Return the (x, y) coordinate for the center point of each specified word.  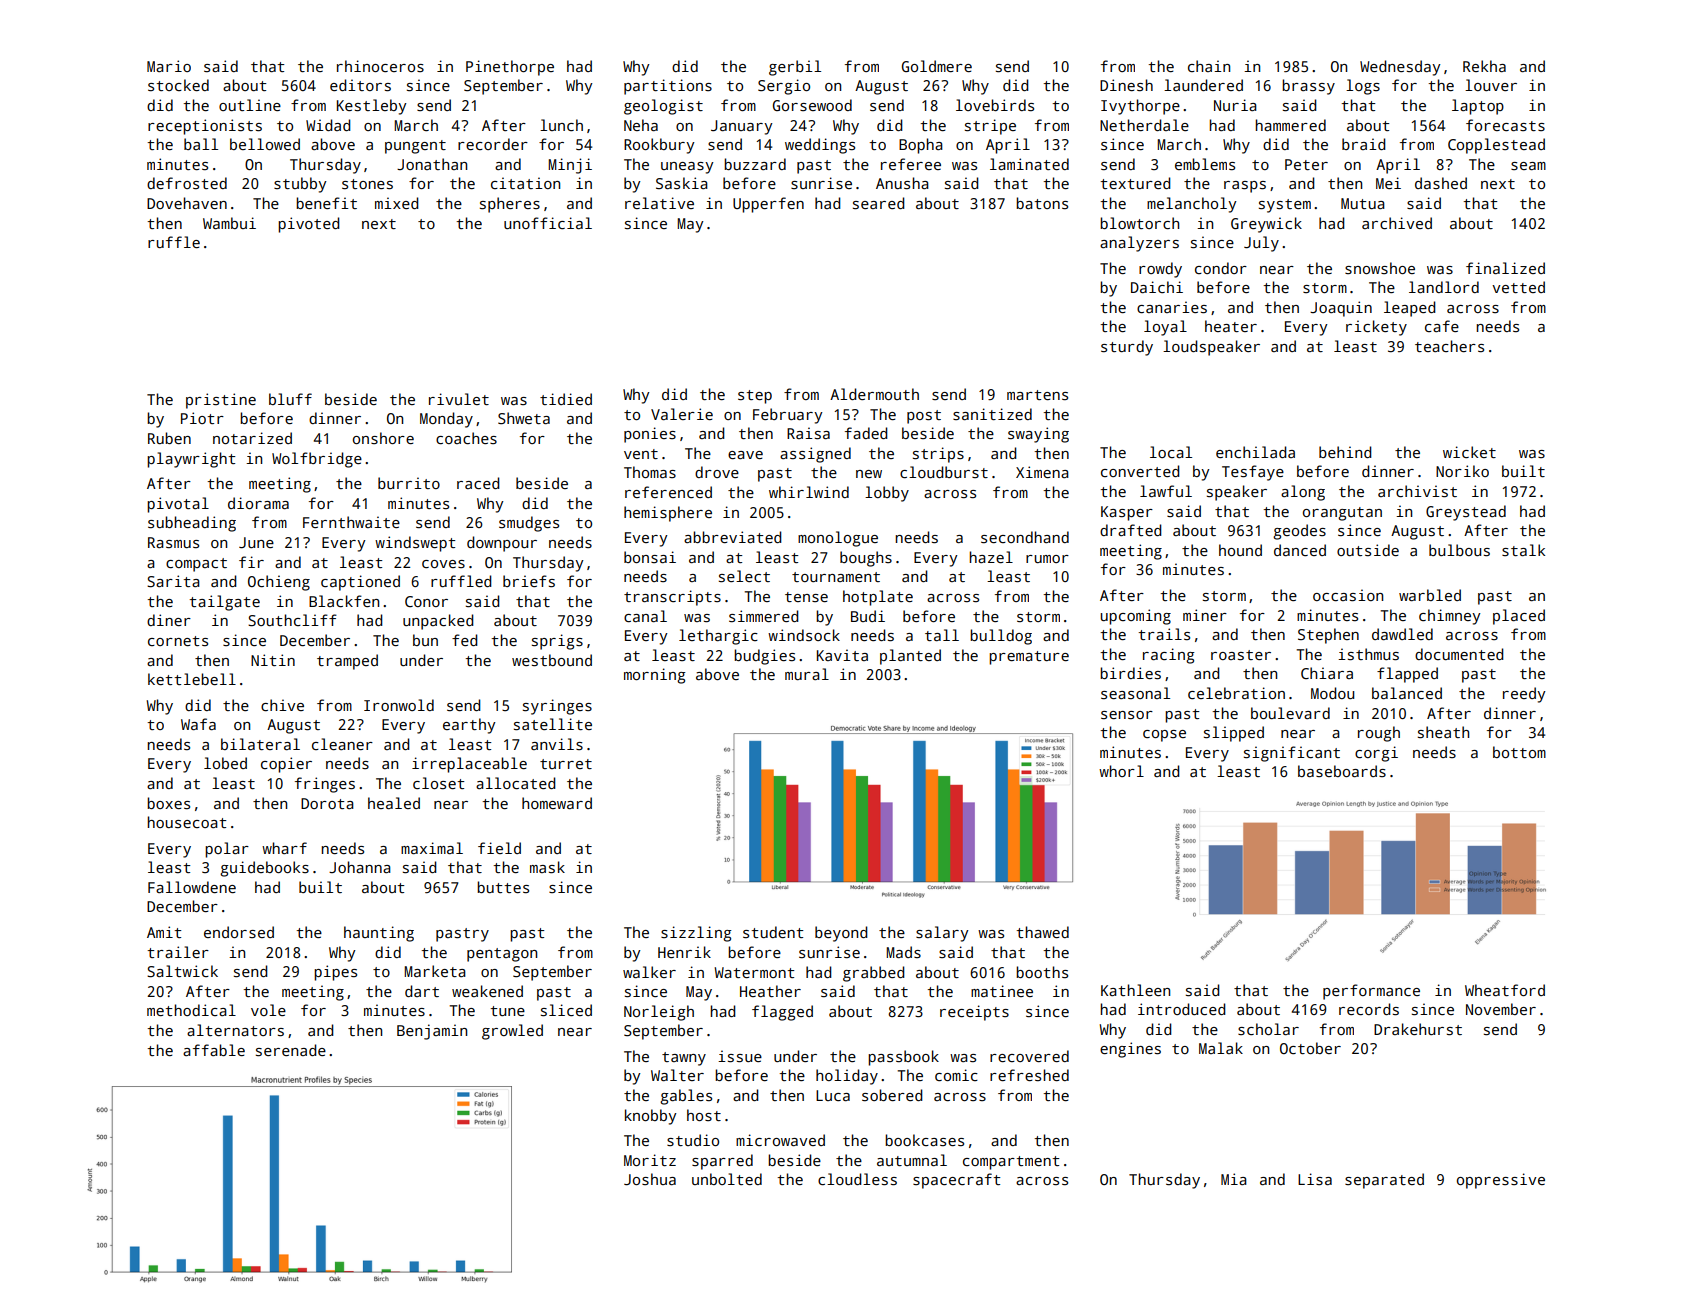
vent (641, 454)
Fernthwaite (351, 522)
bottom (1519, 752)
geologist (663, 107)
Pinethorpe (510, 68)
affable (214, 1050)
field (499, 848)
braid (1364, 144)
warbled (1430, 595)
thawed (1042, 932)
